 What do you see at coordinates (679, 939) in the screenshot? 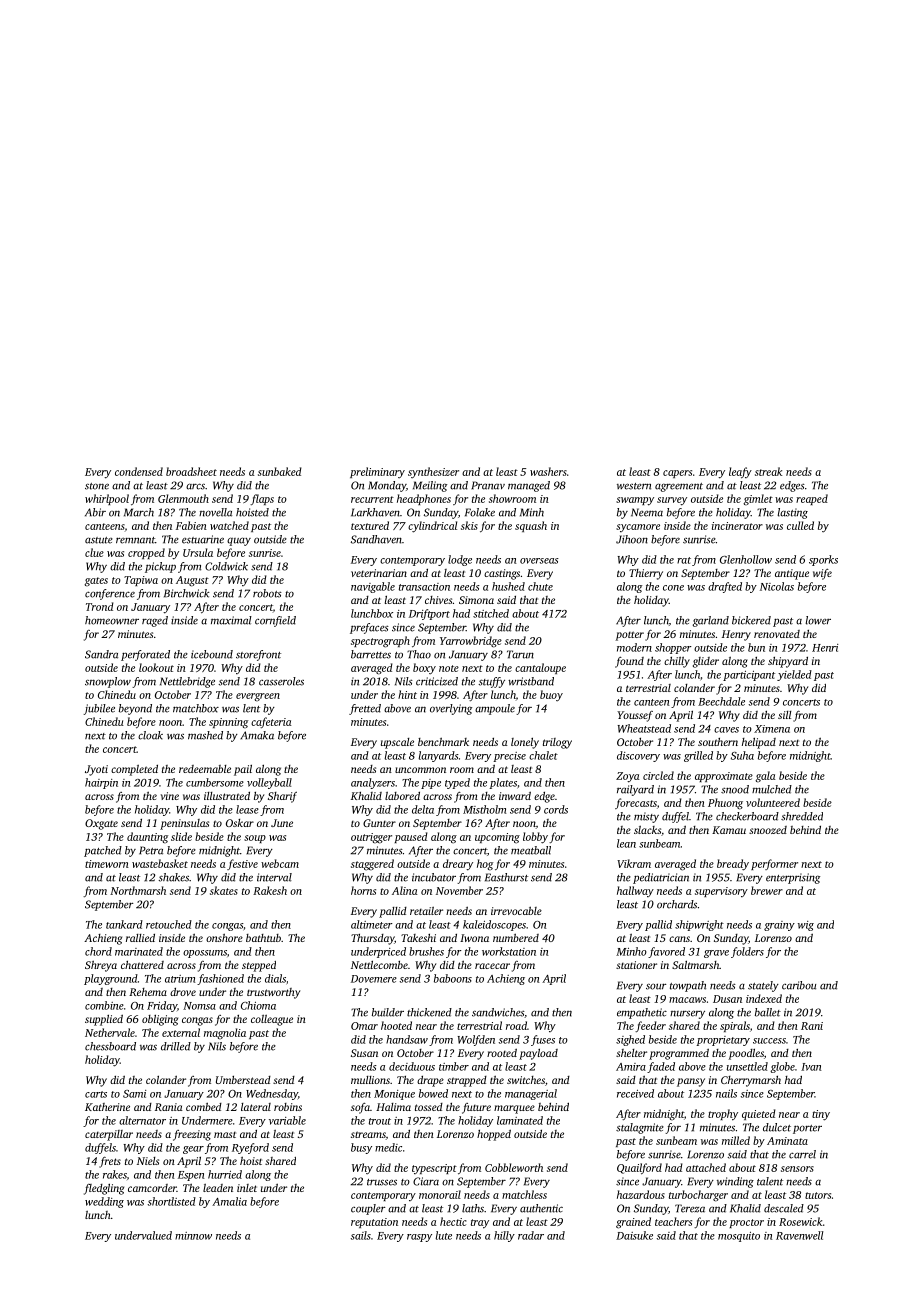
I see `cans` at bounding box center [679, 939].
